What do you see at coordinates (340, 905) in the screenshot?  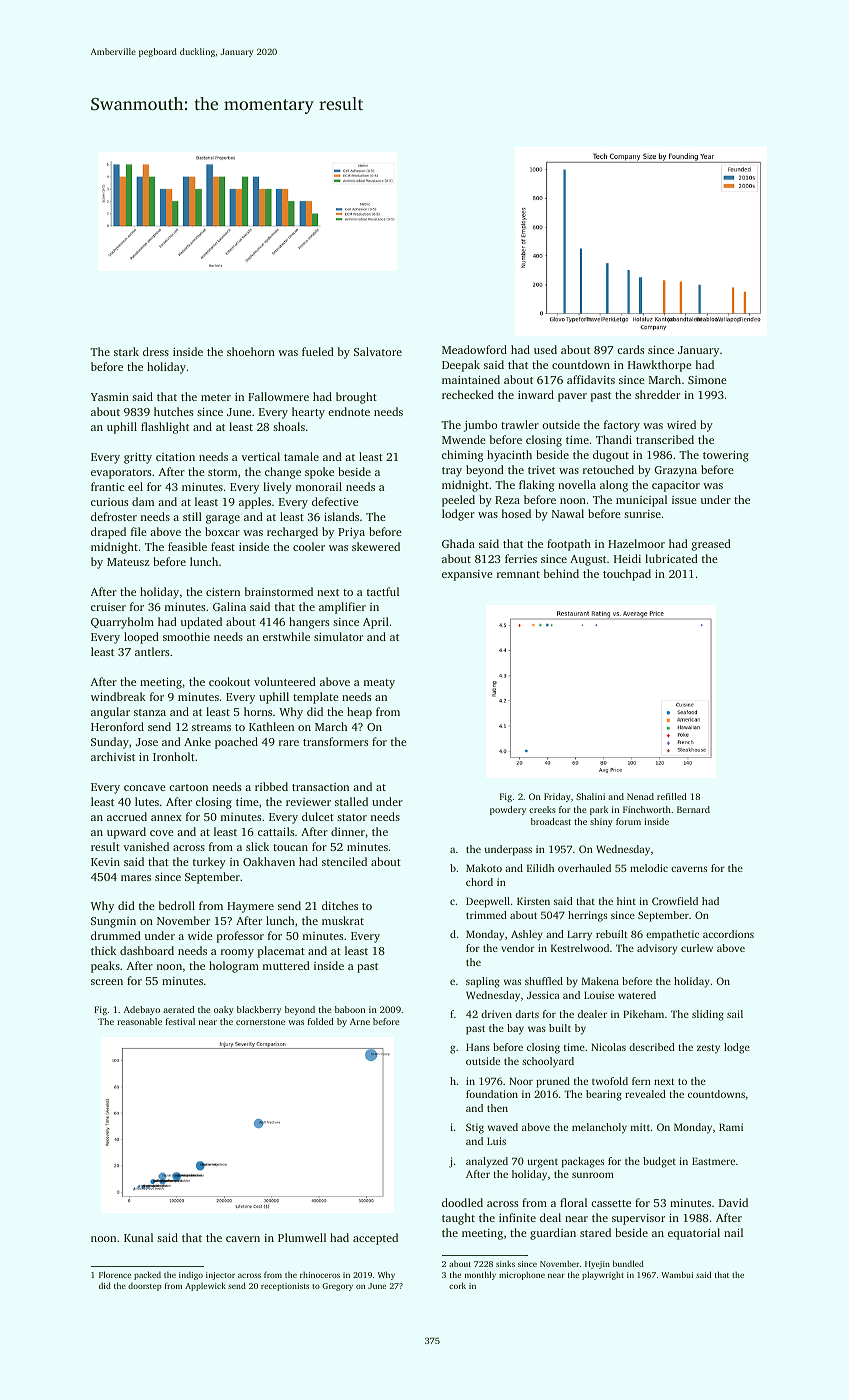 I see `ditches` at bounding box center [340, 905].
